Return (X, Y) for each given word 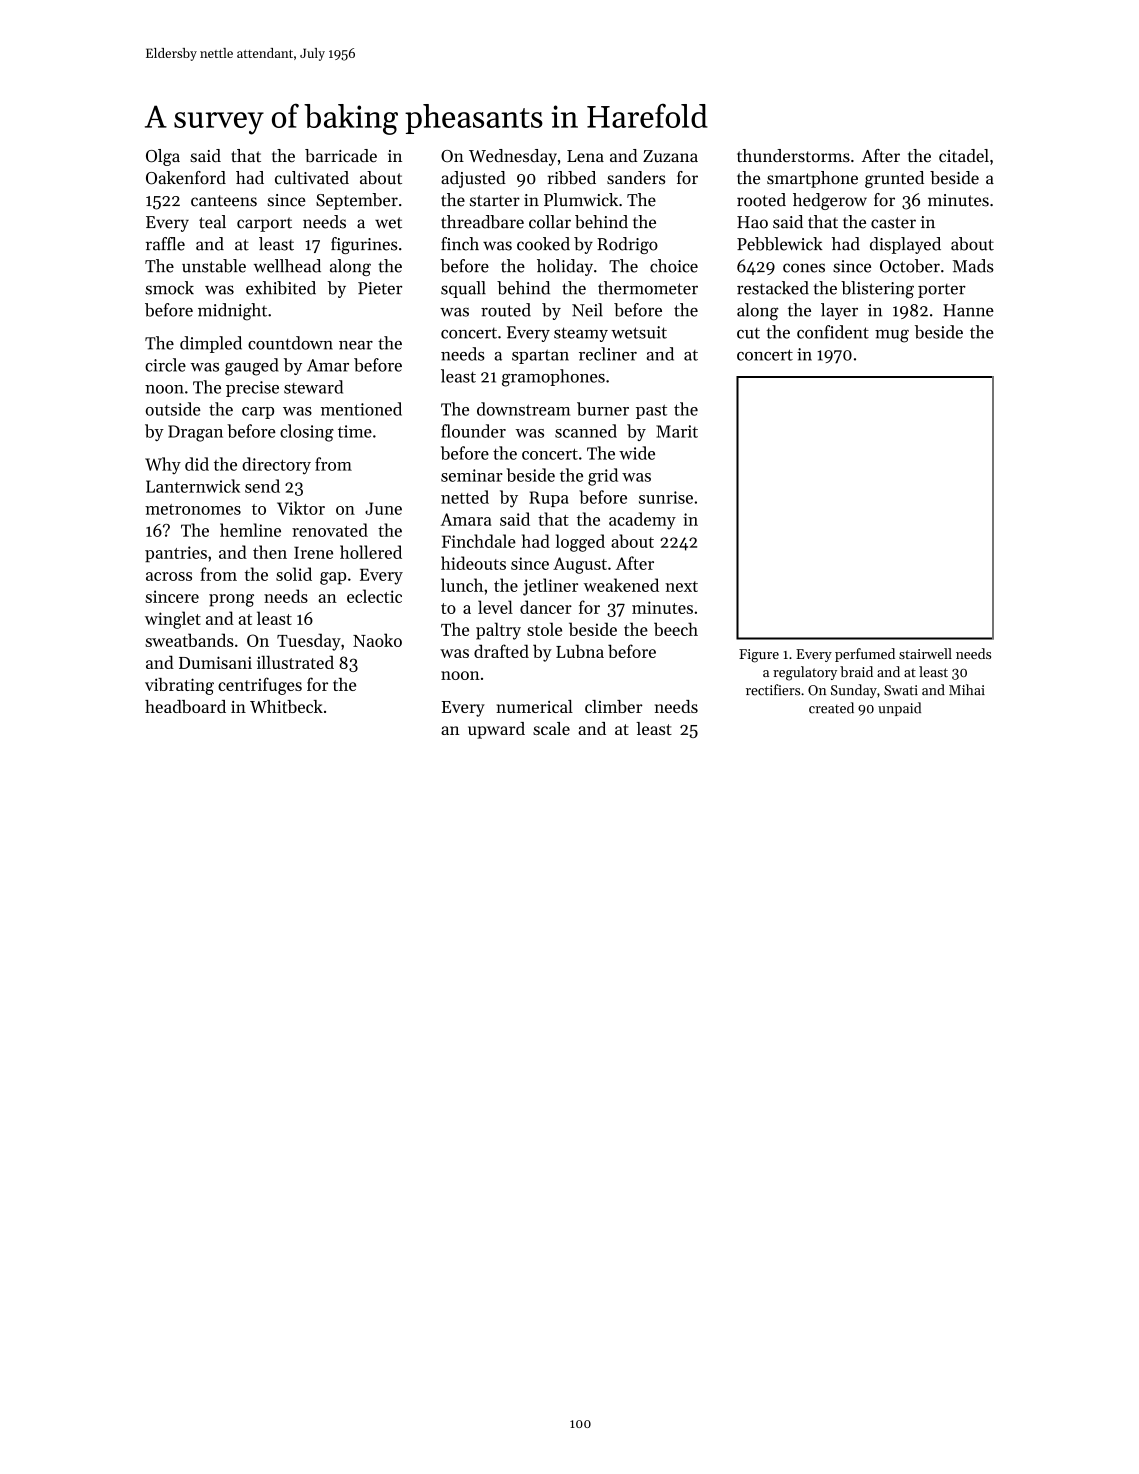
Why (163, 465)
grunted (894, 179)
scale (551, 728)
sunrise (666, 497)
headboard (185, 706)
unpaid (899, 709)
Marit (677, 431)
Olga (163, 157)
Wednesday (513, 157)
